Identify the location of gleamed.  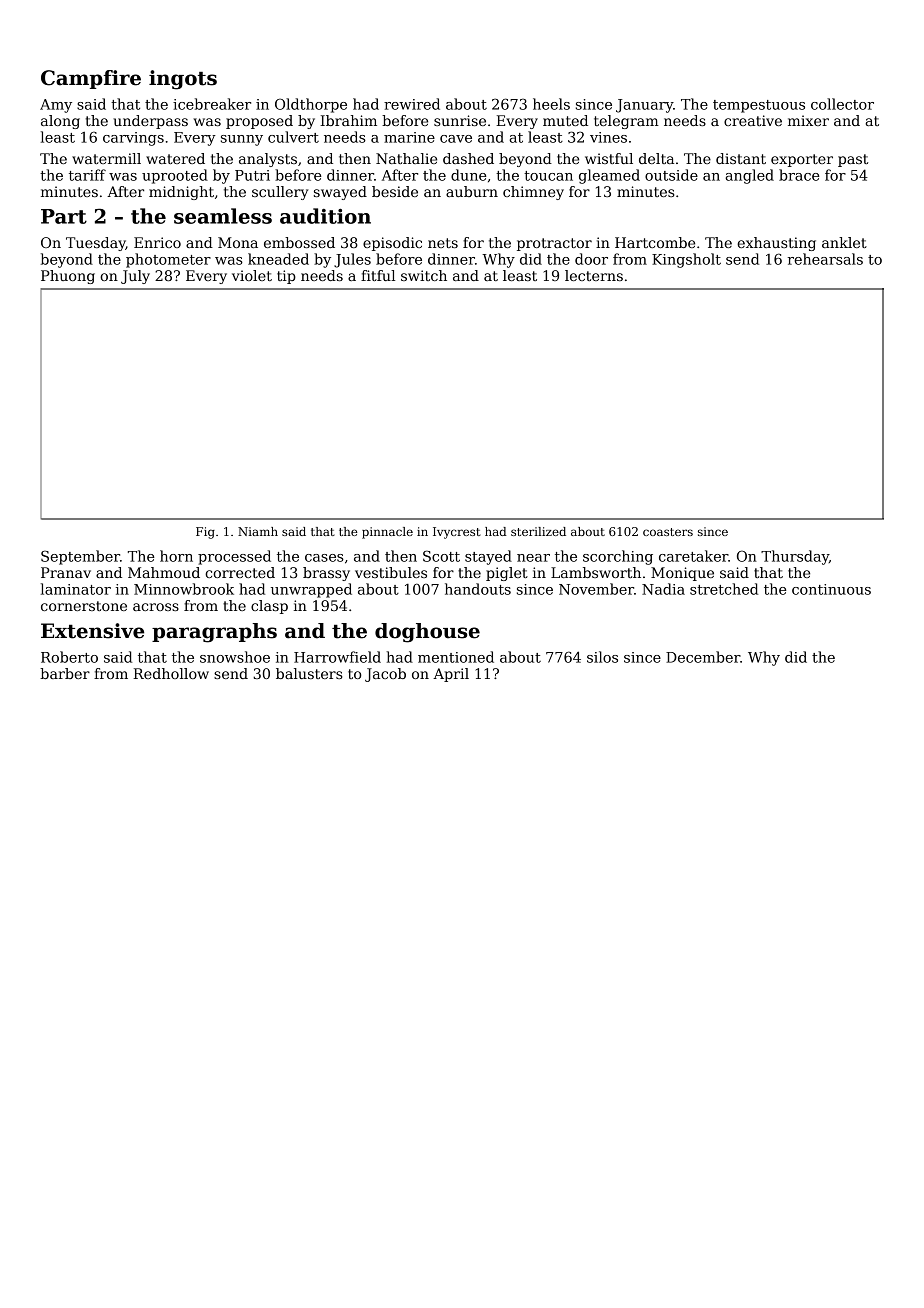
(609, 176).
